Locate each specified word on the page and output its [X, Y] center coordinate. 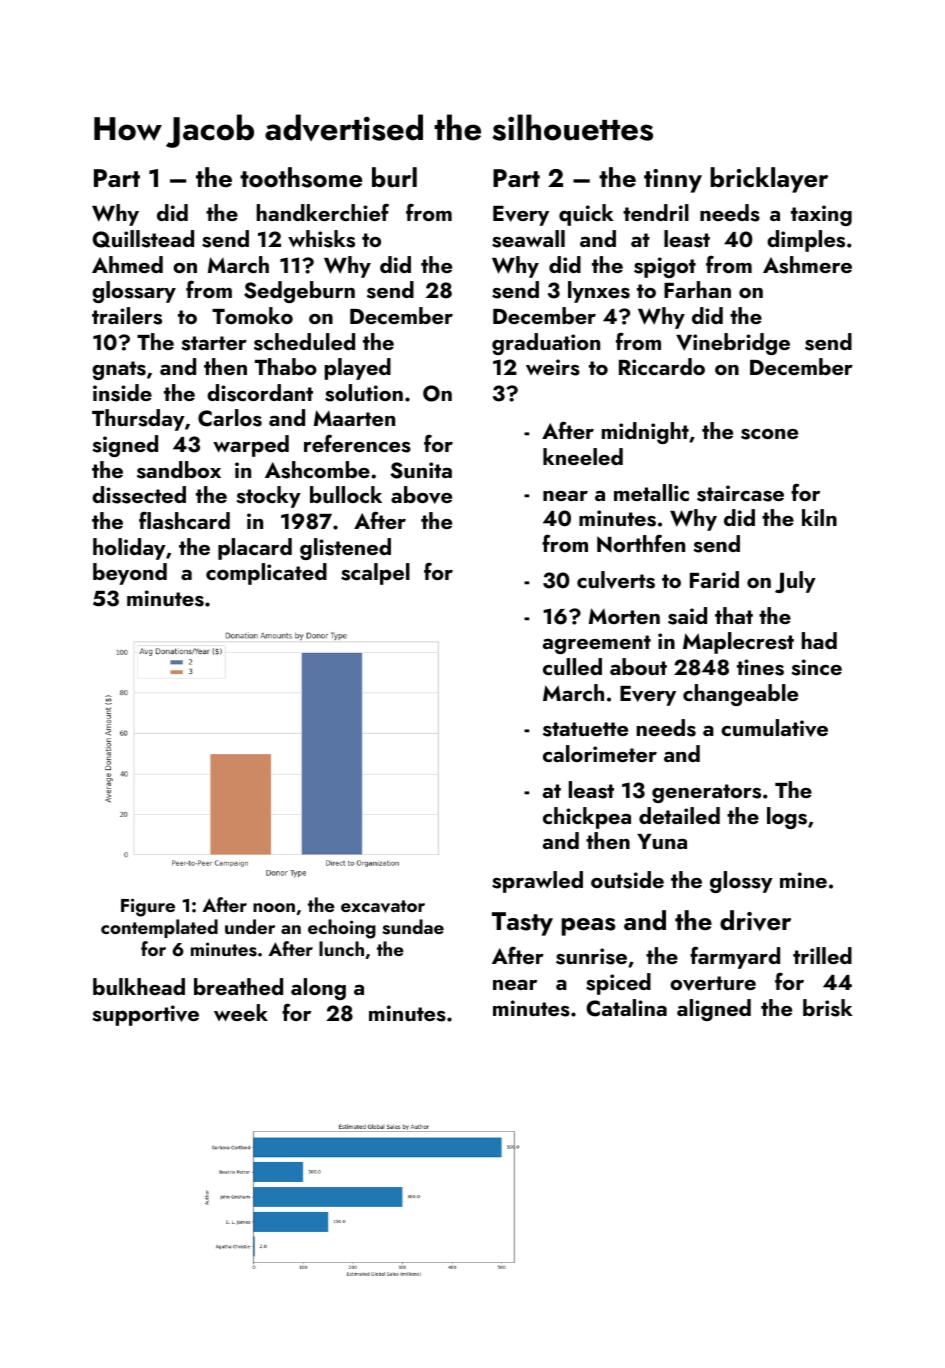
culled [572, 666]
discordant [260, 393]
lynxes [599, 292]
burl [394, 177]
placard [255, 549]
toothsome [301, 177]
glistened [345, 549]
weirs [553, 367]
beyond [130, 574]
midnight [645, 433]
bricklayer [769, 180]
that [734, 615]
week [241, 1012]
